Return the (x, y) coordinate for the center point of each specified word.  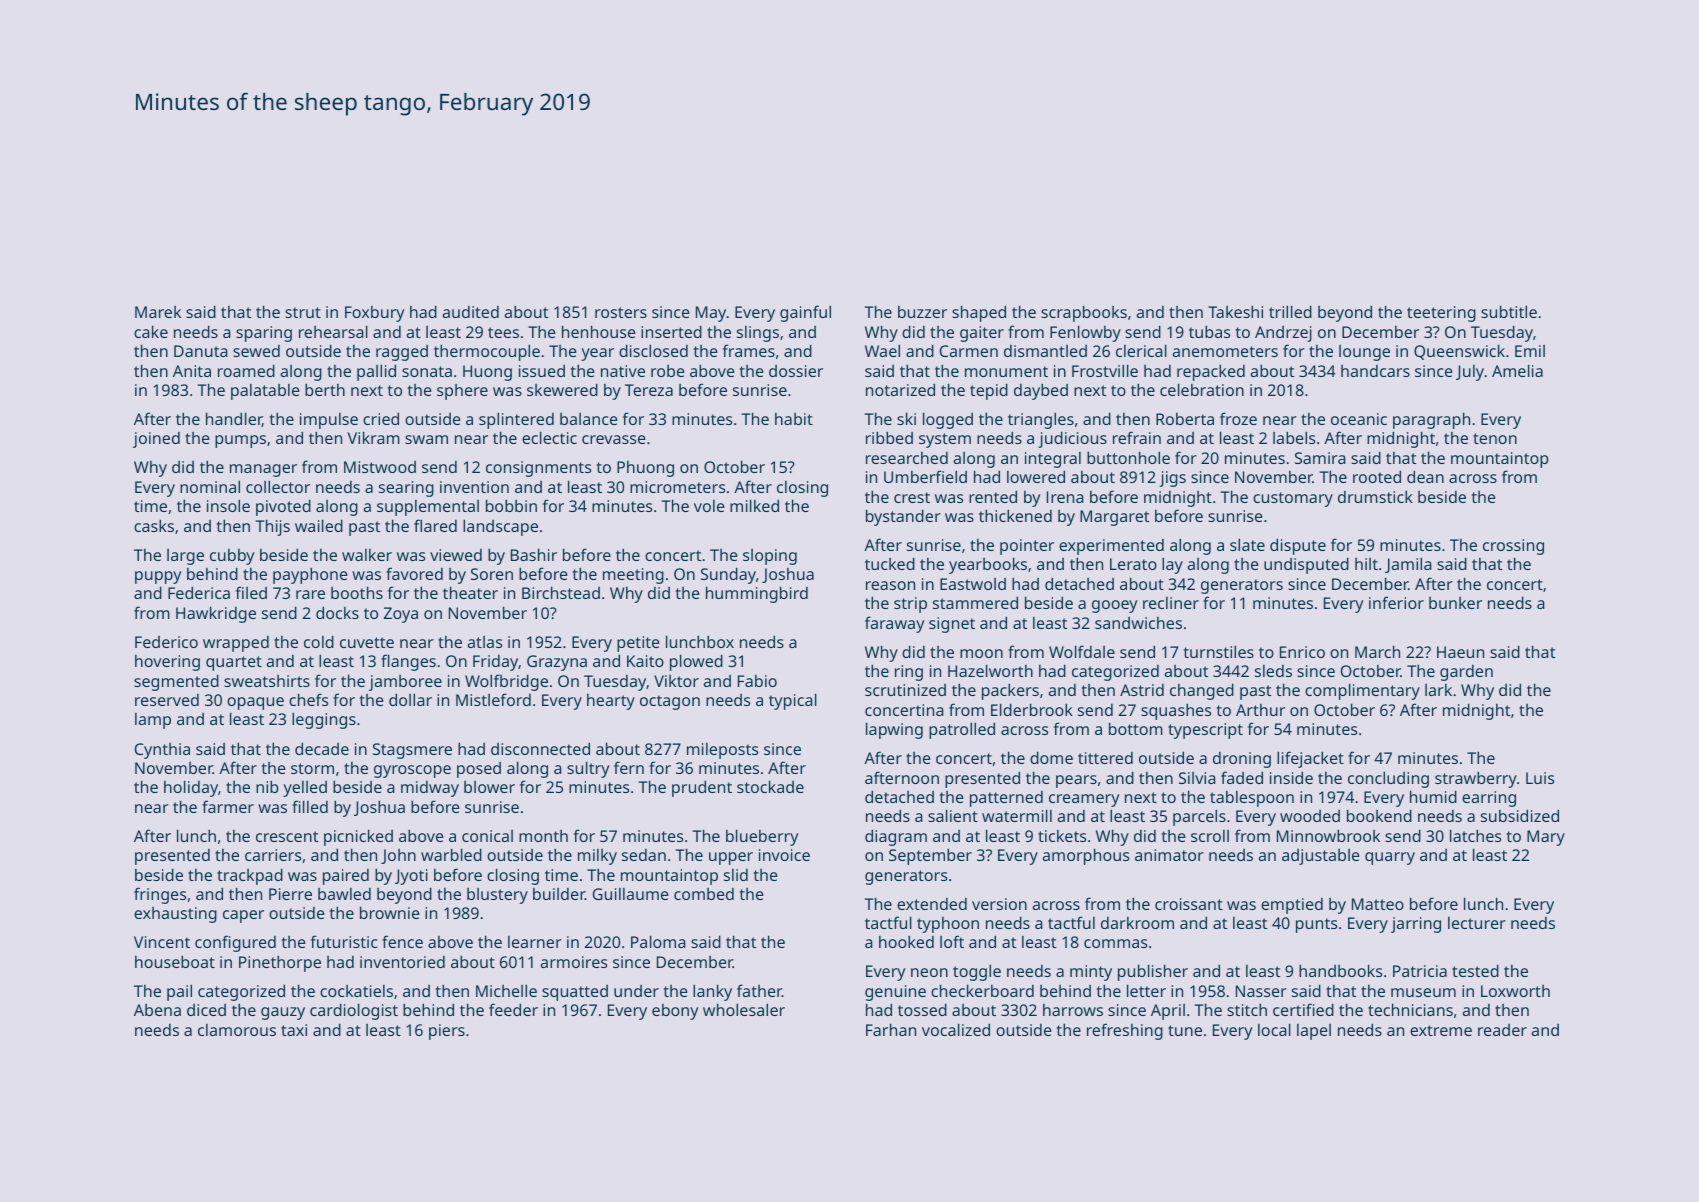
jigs (1172, 479)
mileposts (722, 751)
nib (267, 786)
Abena (157, 1010)
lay (1172, 565)
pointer (1027, 547)
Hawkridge (216, 614)
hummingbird (757, 594)
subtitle (1509, 311)
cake (151, 331)
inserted (671, 331)
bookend (1379, 815)
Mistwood (380, 467)
